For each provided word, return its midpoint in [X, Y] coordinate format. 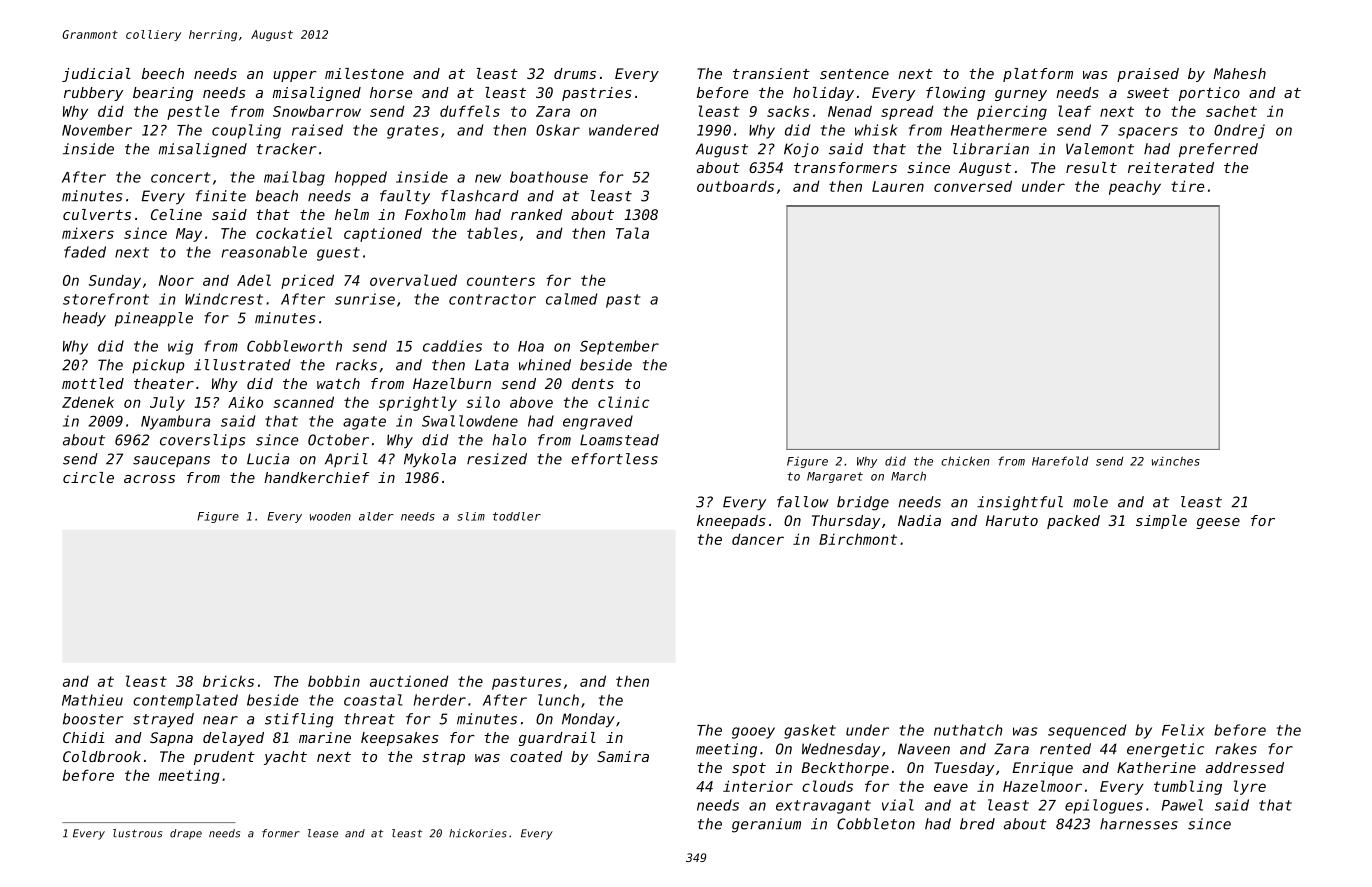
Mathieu [92, 700]
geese [1218, 523]
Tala [632, 233]
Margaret [835, 477]
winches [1176, 461]
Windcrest [224, 299]
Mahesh [1239, 73]
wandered [624, 130]
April [346, 460]
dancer [758, 539]
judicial [96, 75]
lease [323, 833]
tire [1187, 186]
